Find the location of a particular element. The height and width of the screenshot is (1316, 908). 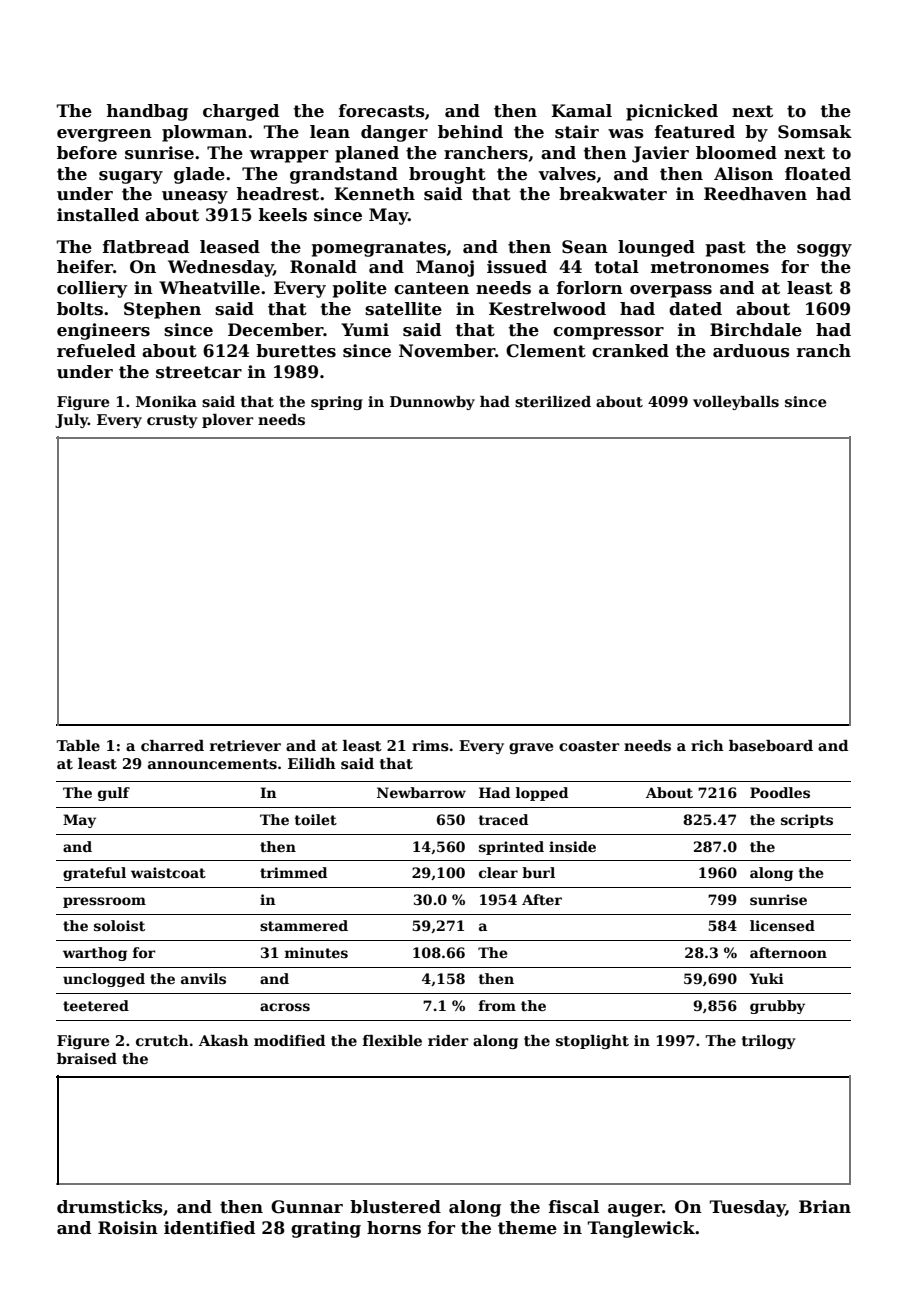

sterilized is located at coordinates (553, 401).
